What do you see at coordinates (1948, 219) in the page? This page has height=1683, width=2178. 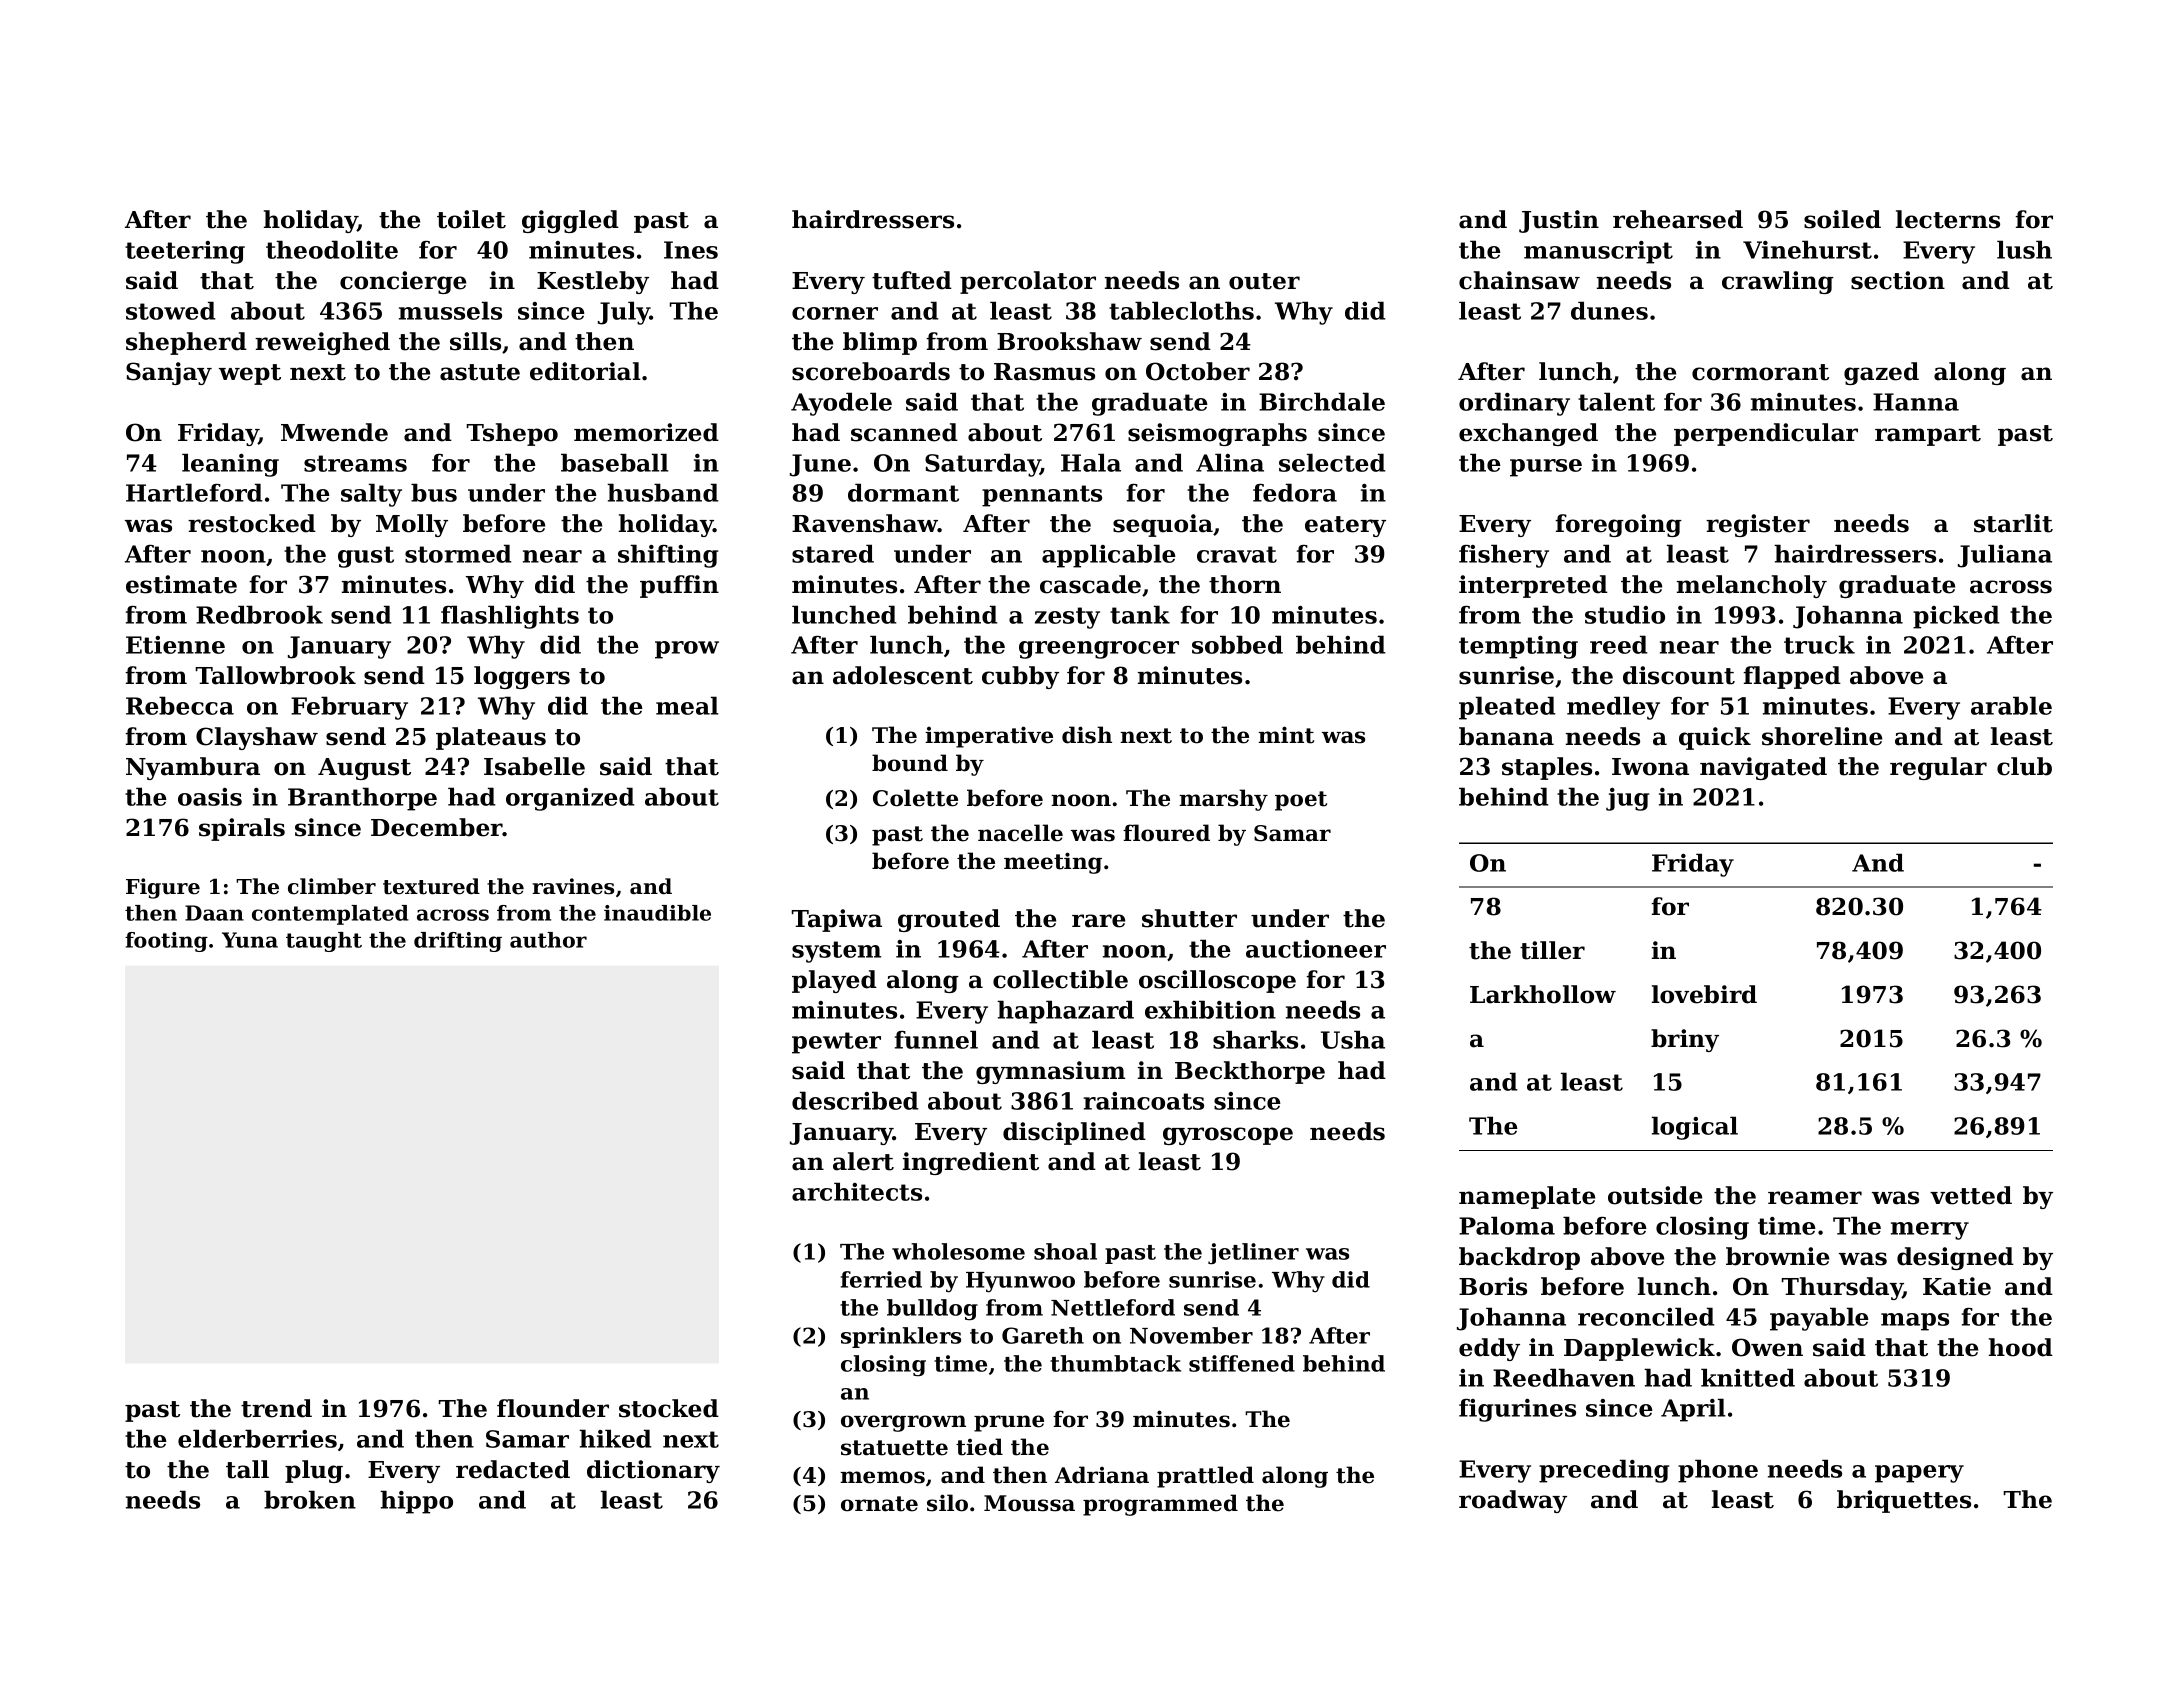 I see `lecterns` at bounding box center [1948, 219].
